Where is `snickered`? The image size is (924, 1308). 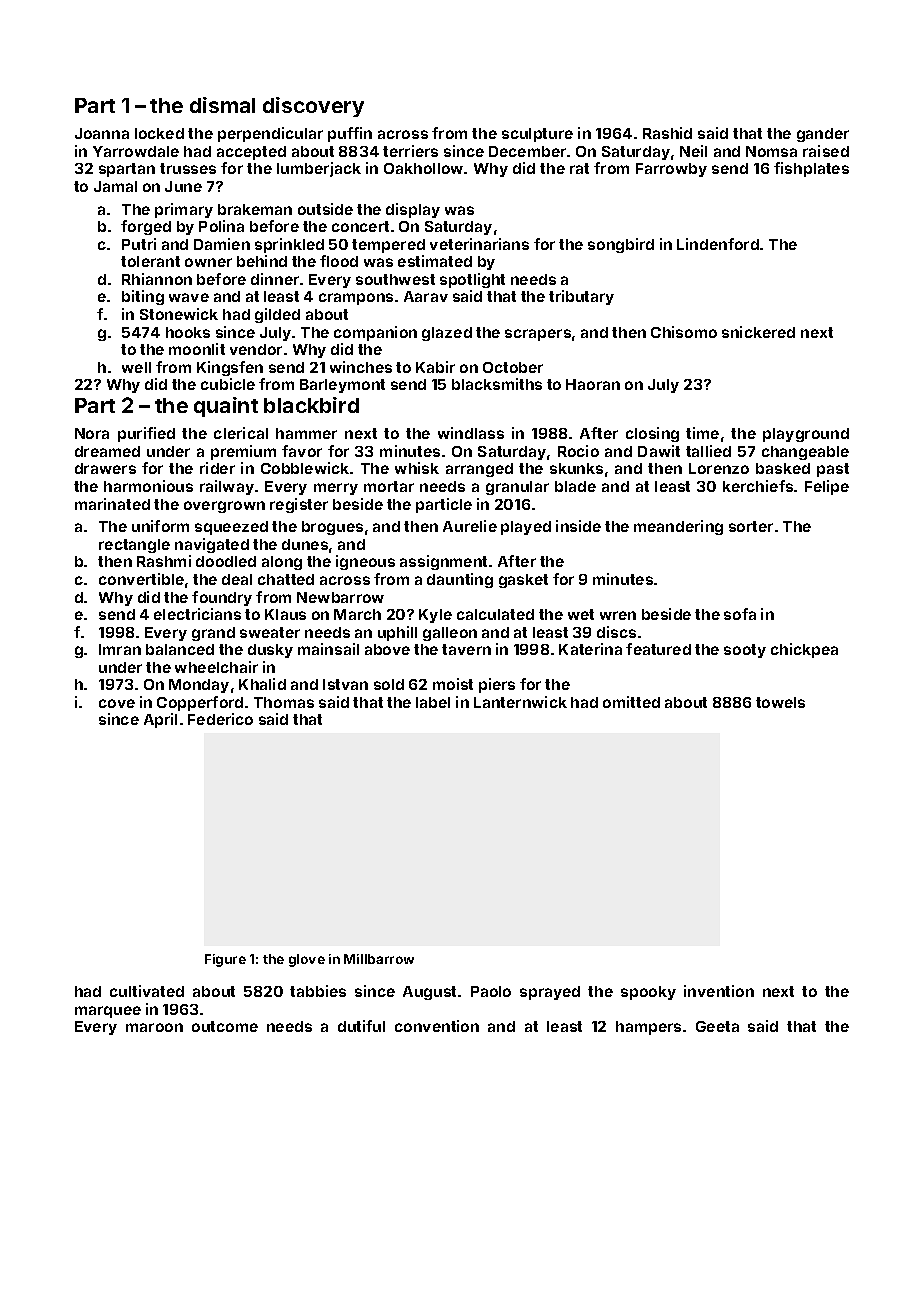
snickered is located at coordinates (758, 332).
